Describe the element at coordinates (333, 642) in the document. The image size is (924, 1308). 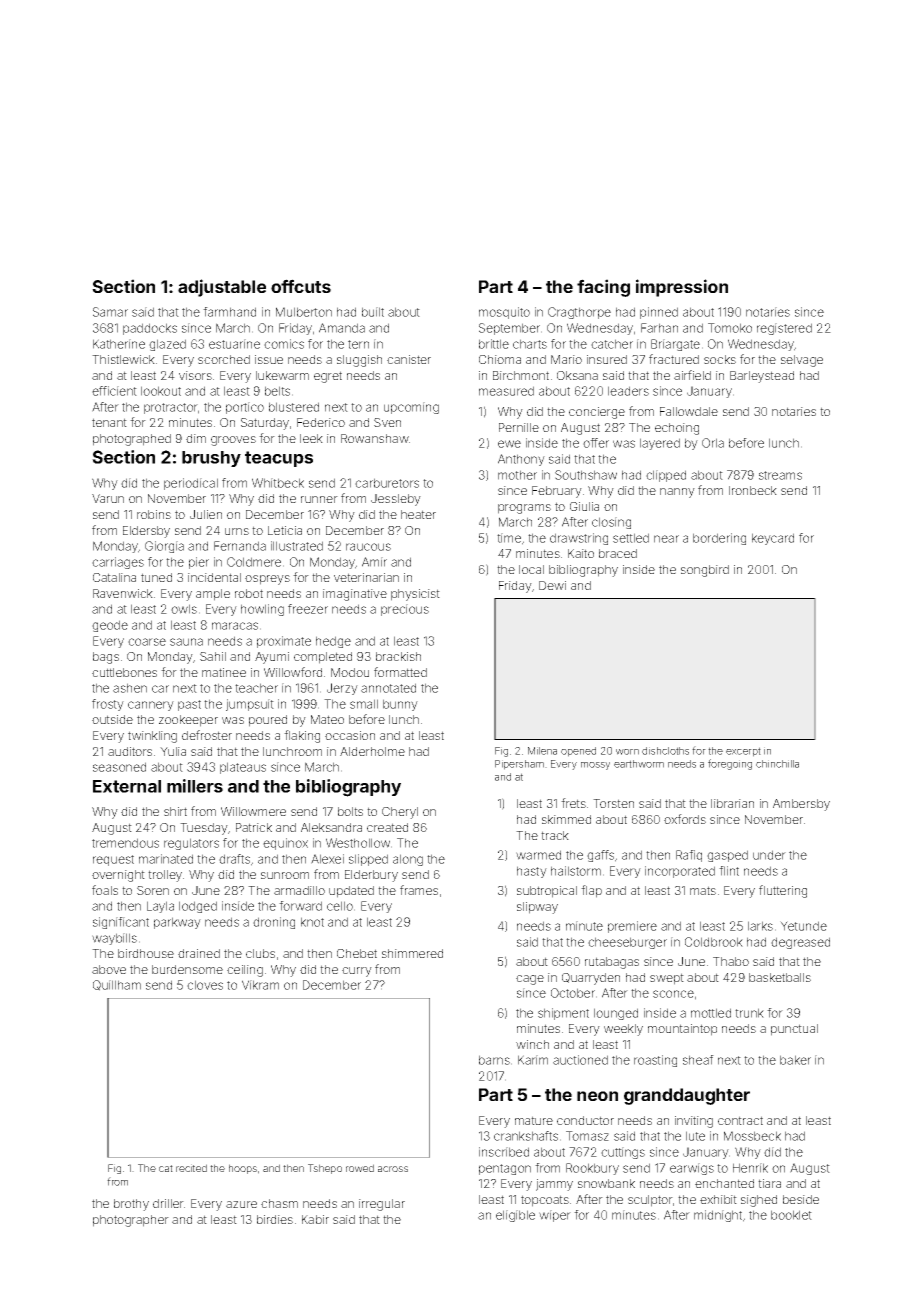
I see `hedge` at that location.
